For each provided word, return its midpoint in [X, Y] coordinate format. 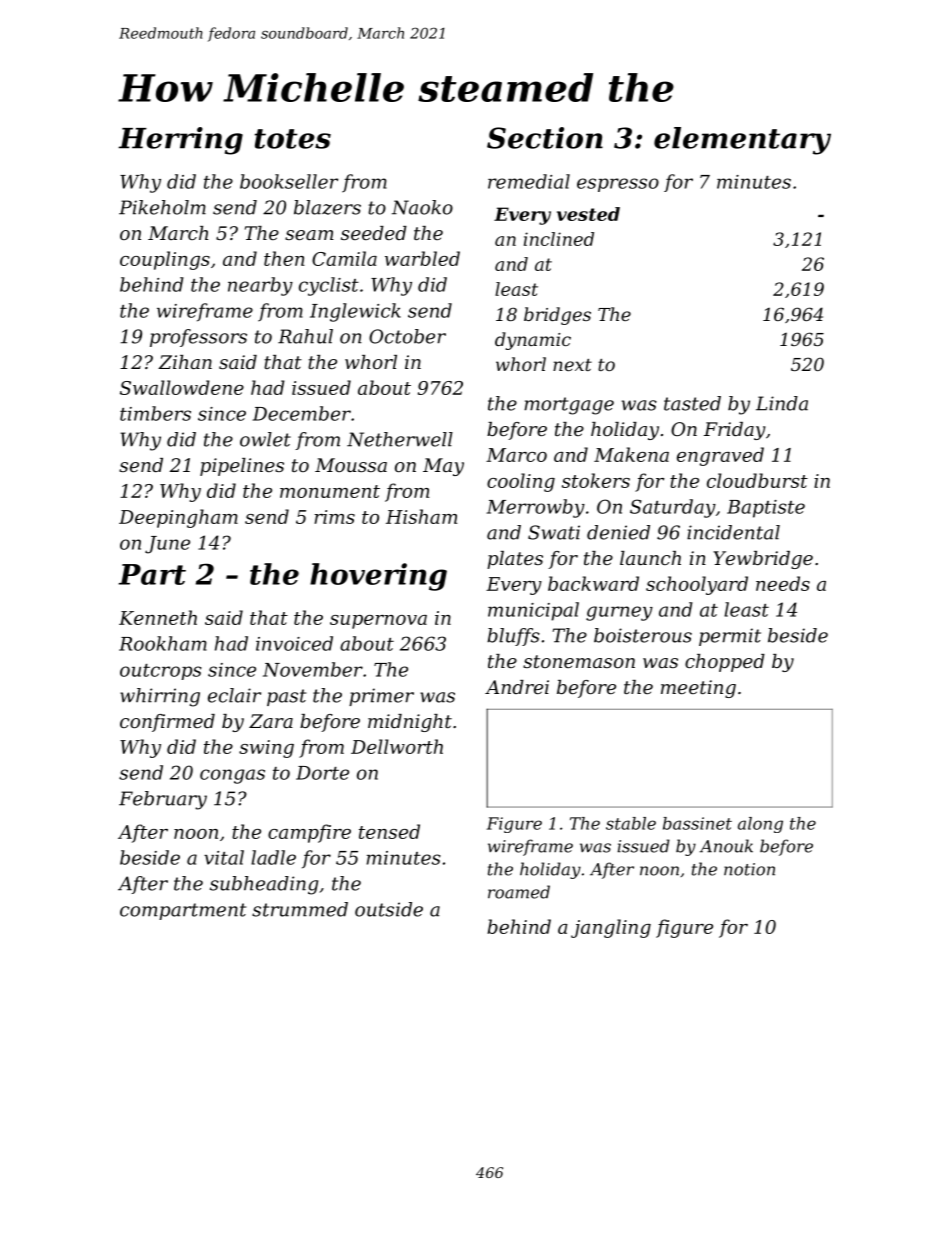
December [302, 413]
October [407, 336]
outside [389, 909]
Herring [180, 141]
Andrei [517, 687]
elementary [742, 141]
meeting [698, 689]
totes [293, 139]
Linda [782, 403]
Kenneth [158, 617]
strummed [300, 909]
